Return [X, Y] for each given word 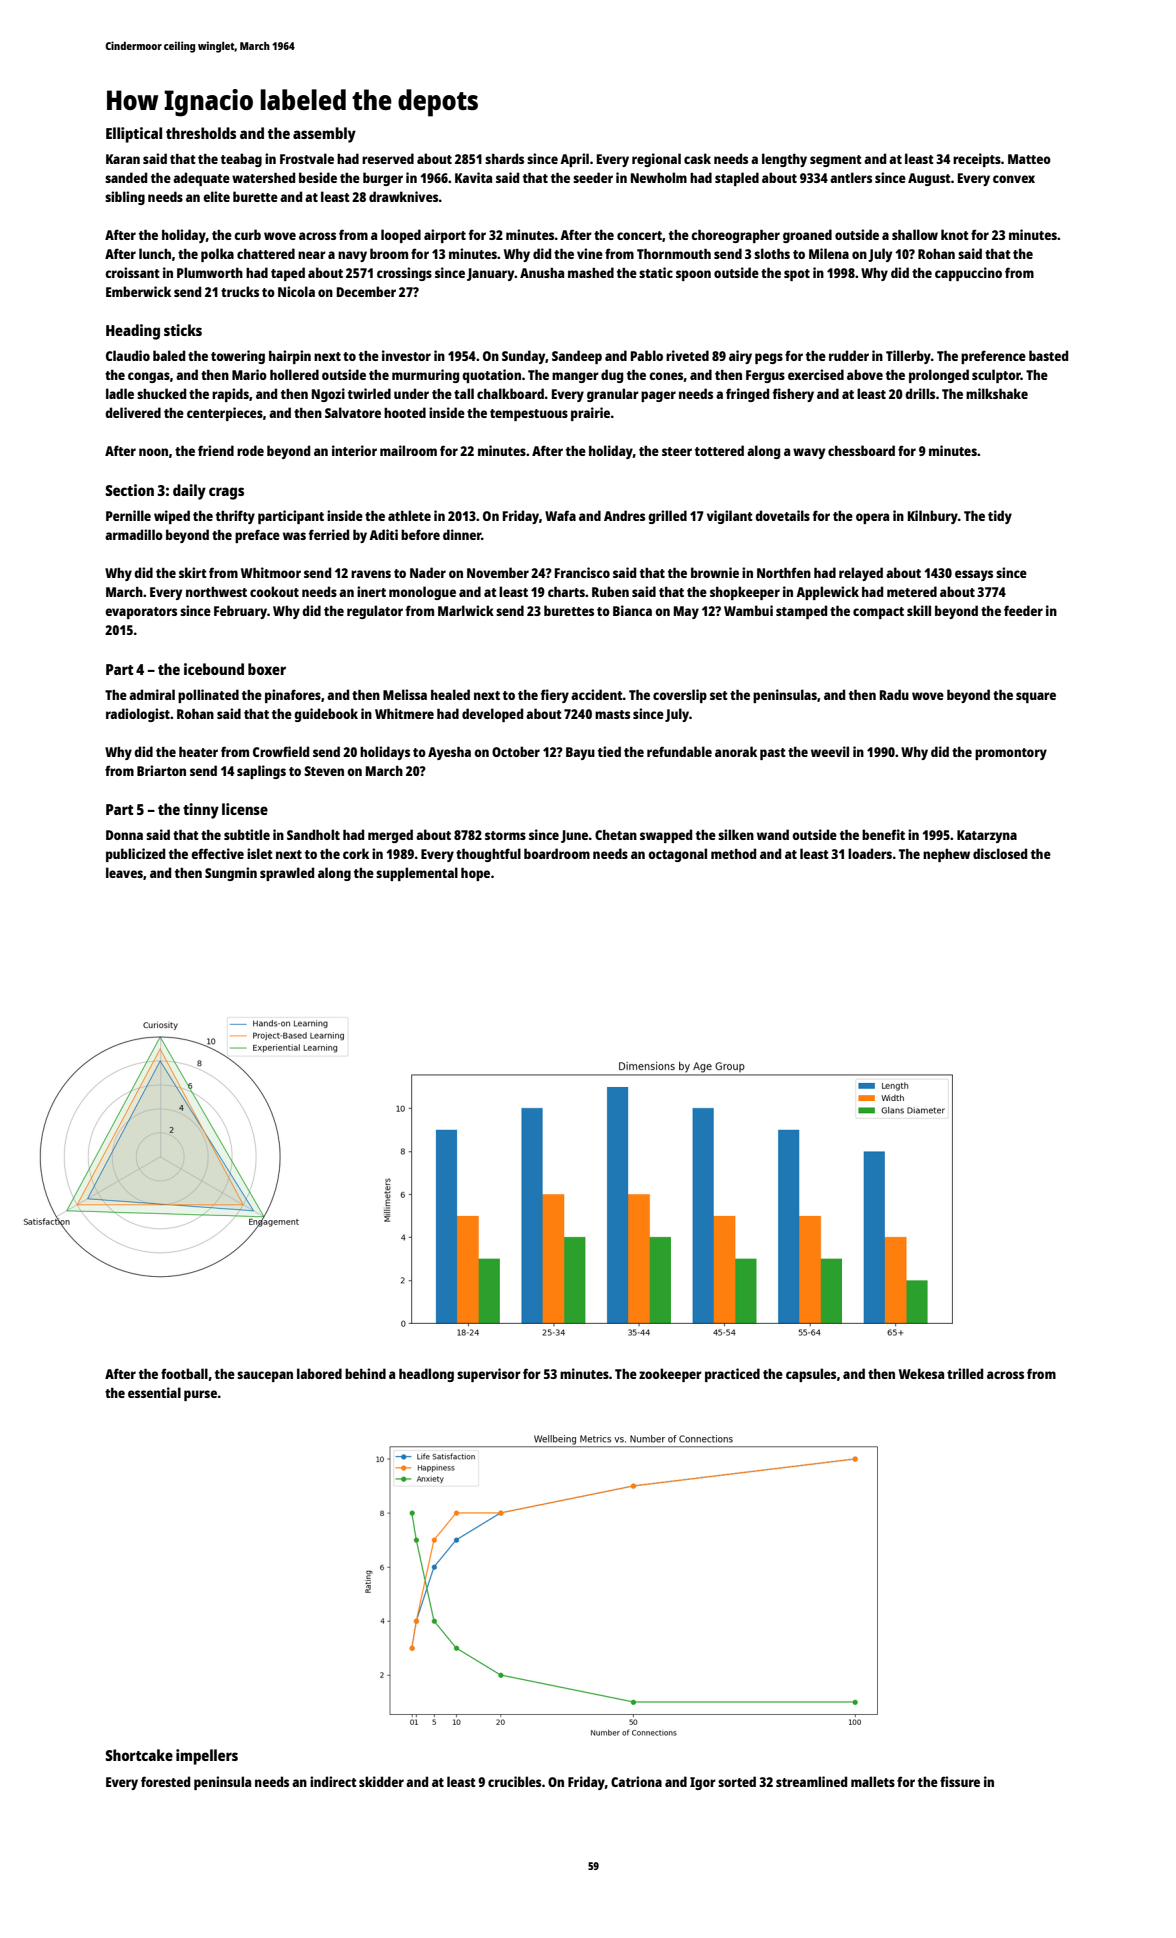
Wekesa [921, 1373]
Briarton [161, 770]
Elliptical [134, 135]
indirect [333, 1781]
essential [154, 1392]
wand [773, 834]
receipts [977, 160]
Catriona [636, 1781]
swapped [666, 836]
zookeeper [670, 1375]
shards [504, 158]
